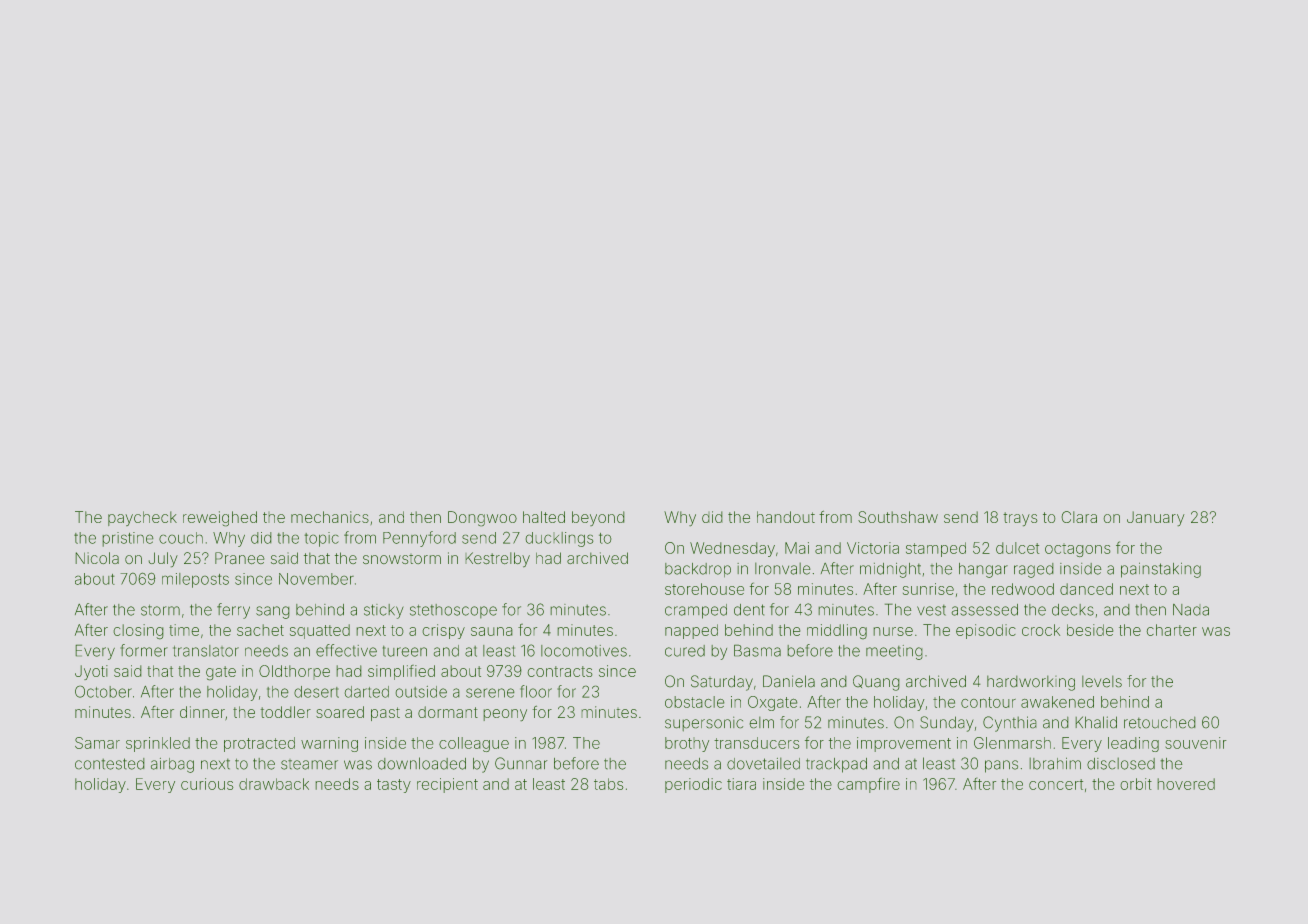  What do you see at coordinates (837, 631) in the screenshot?
I see `middling` at bounding box center [837, 631].
